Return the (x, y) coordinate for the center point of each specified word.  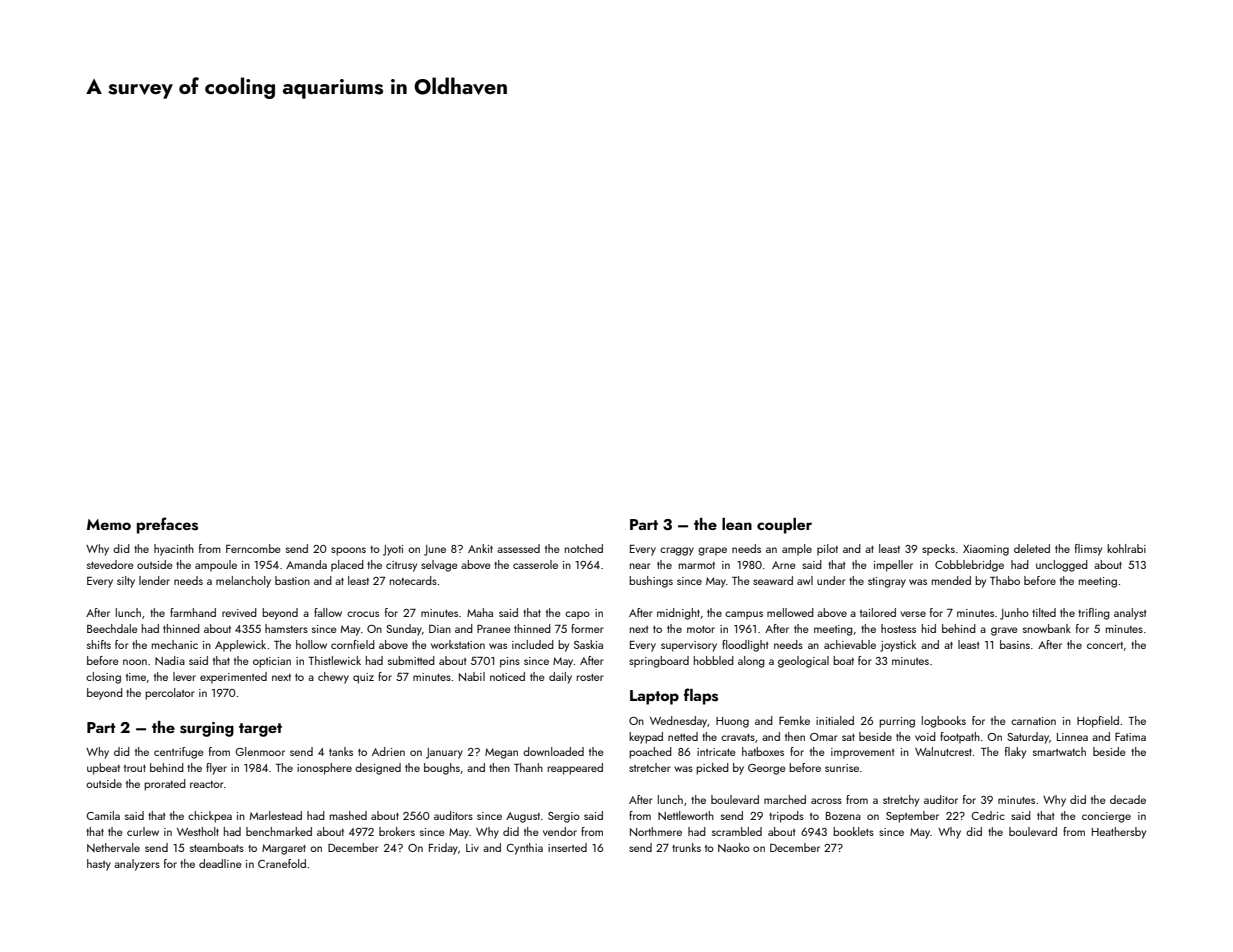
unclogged (1062, 566)
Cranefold (282, 863)
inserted (567, 847)
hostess (898, 628)
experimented (233, 678)
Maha (480, 612)
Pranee (494, 629)
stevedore (110, 564)
